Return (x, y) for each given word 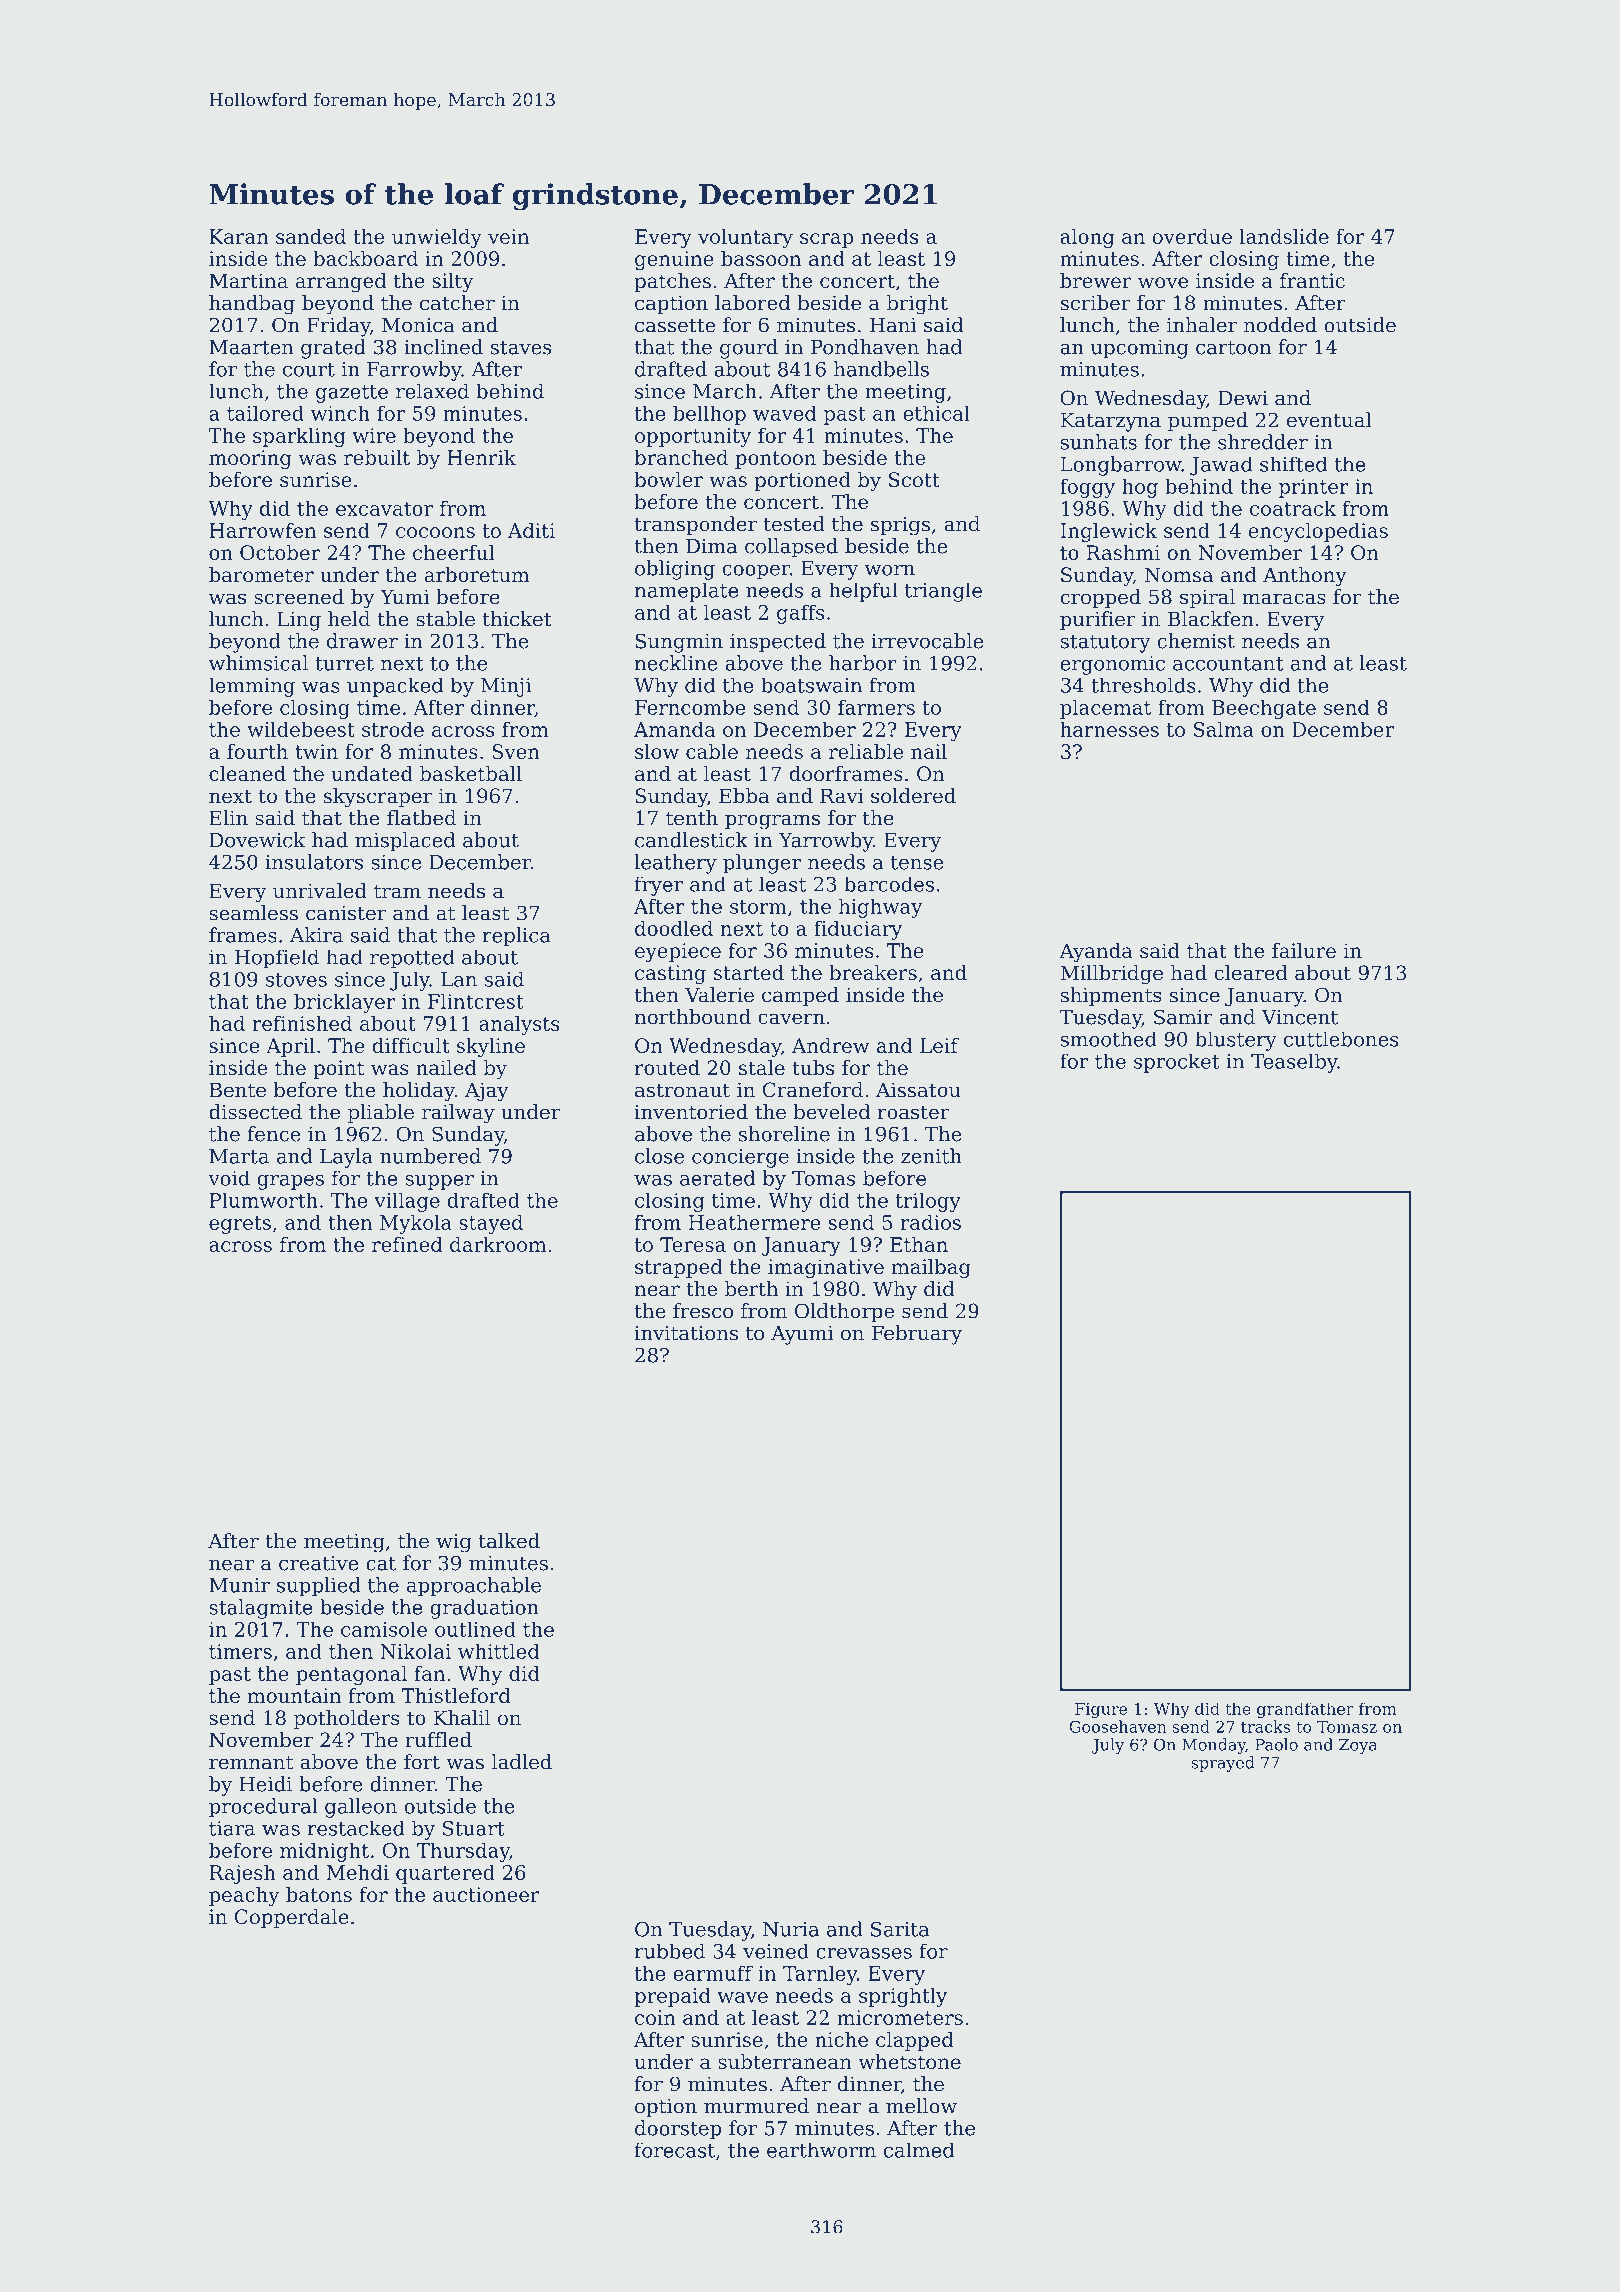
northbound (693, 1017)
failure (1304, 950)
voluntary (745, 238)
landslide (1284, 236)
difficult (410, 1045)
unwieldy (437, 238)
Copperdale (292, 1918)
